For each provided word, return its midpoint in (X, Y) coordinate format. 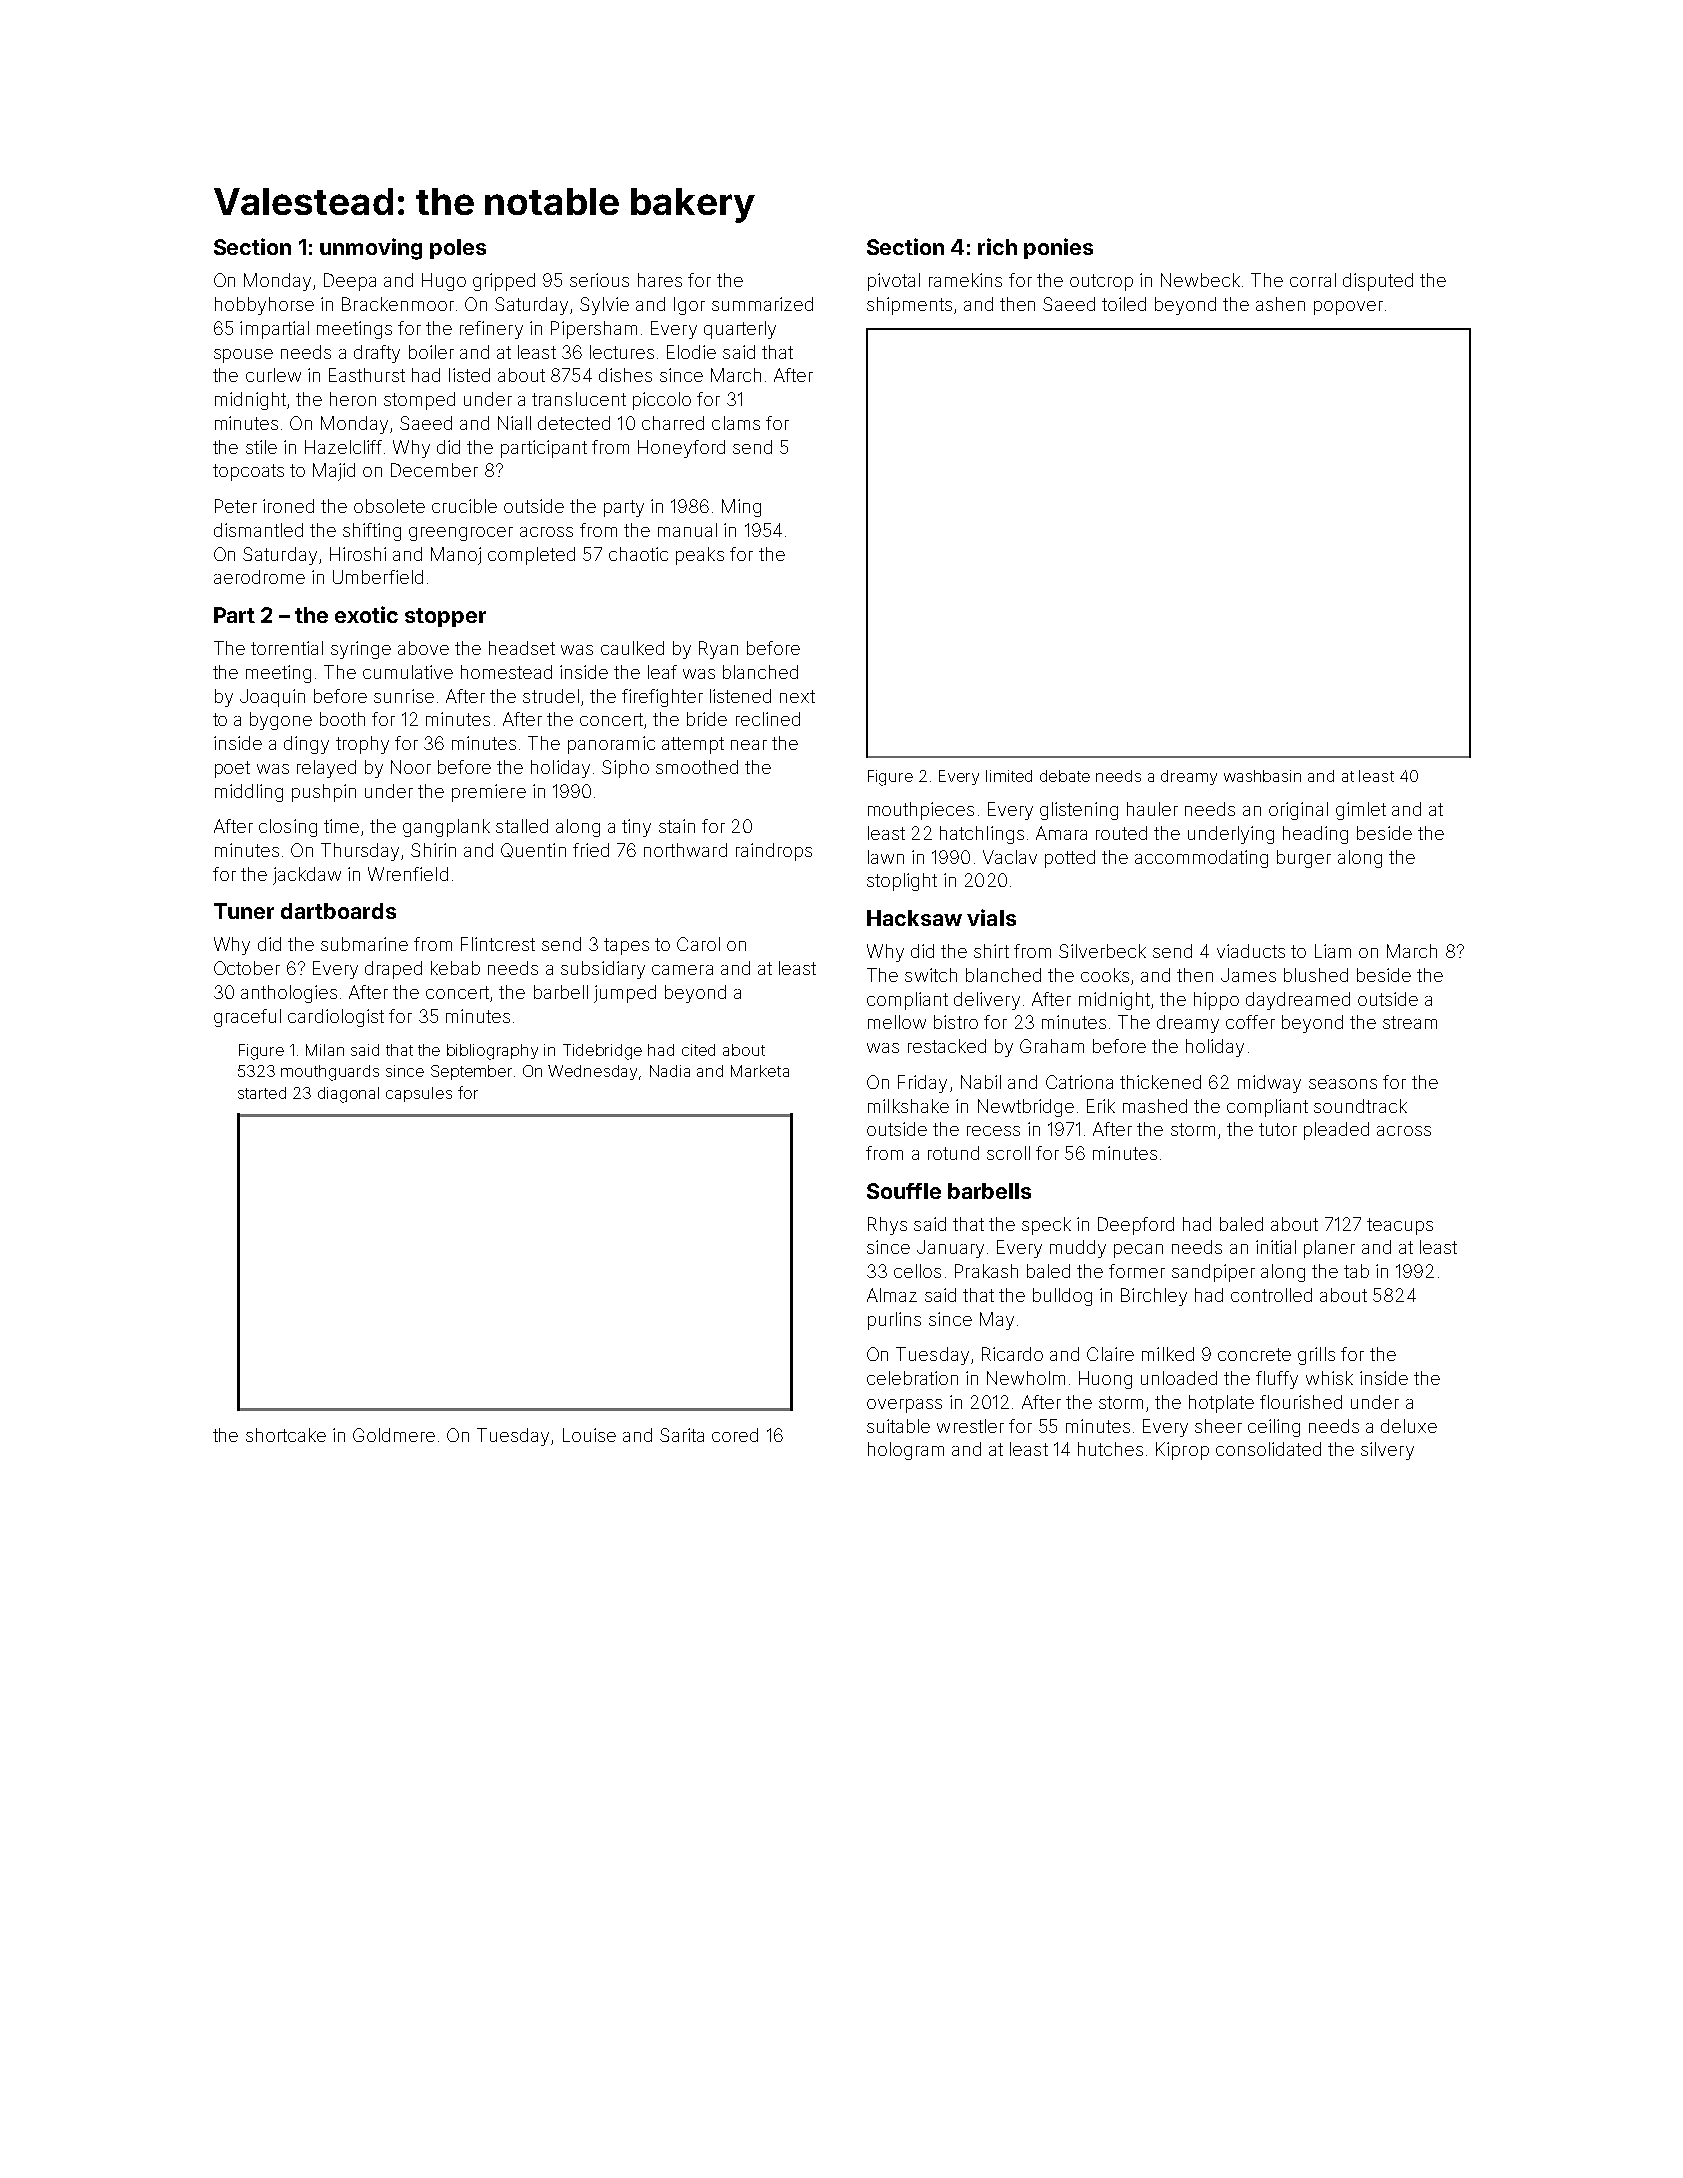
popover (1348, 308)
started (262, 1093)
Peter (236, 506)
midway (1269, 1084)
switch (931, 975)
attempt (693, 745)
